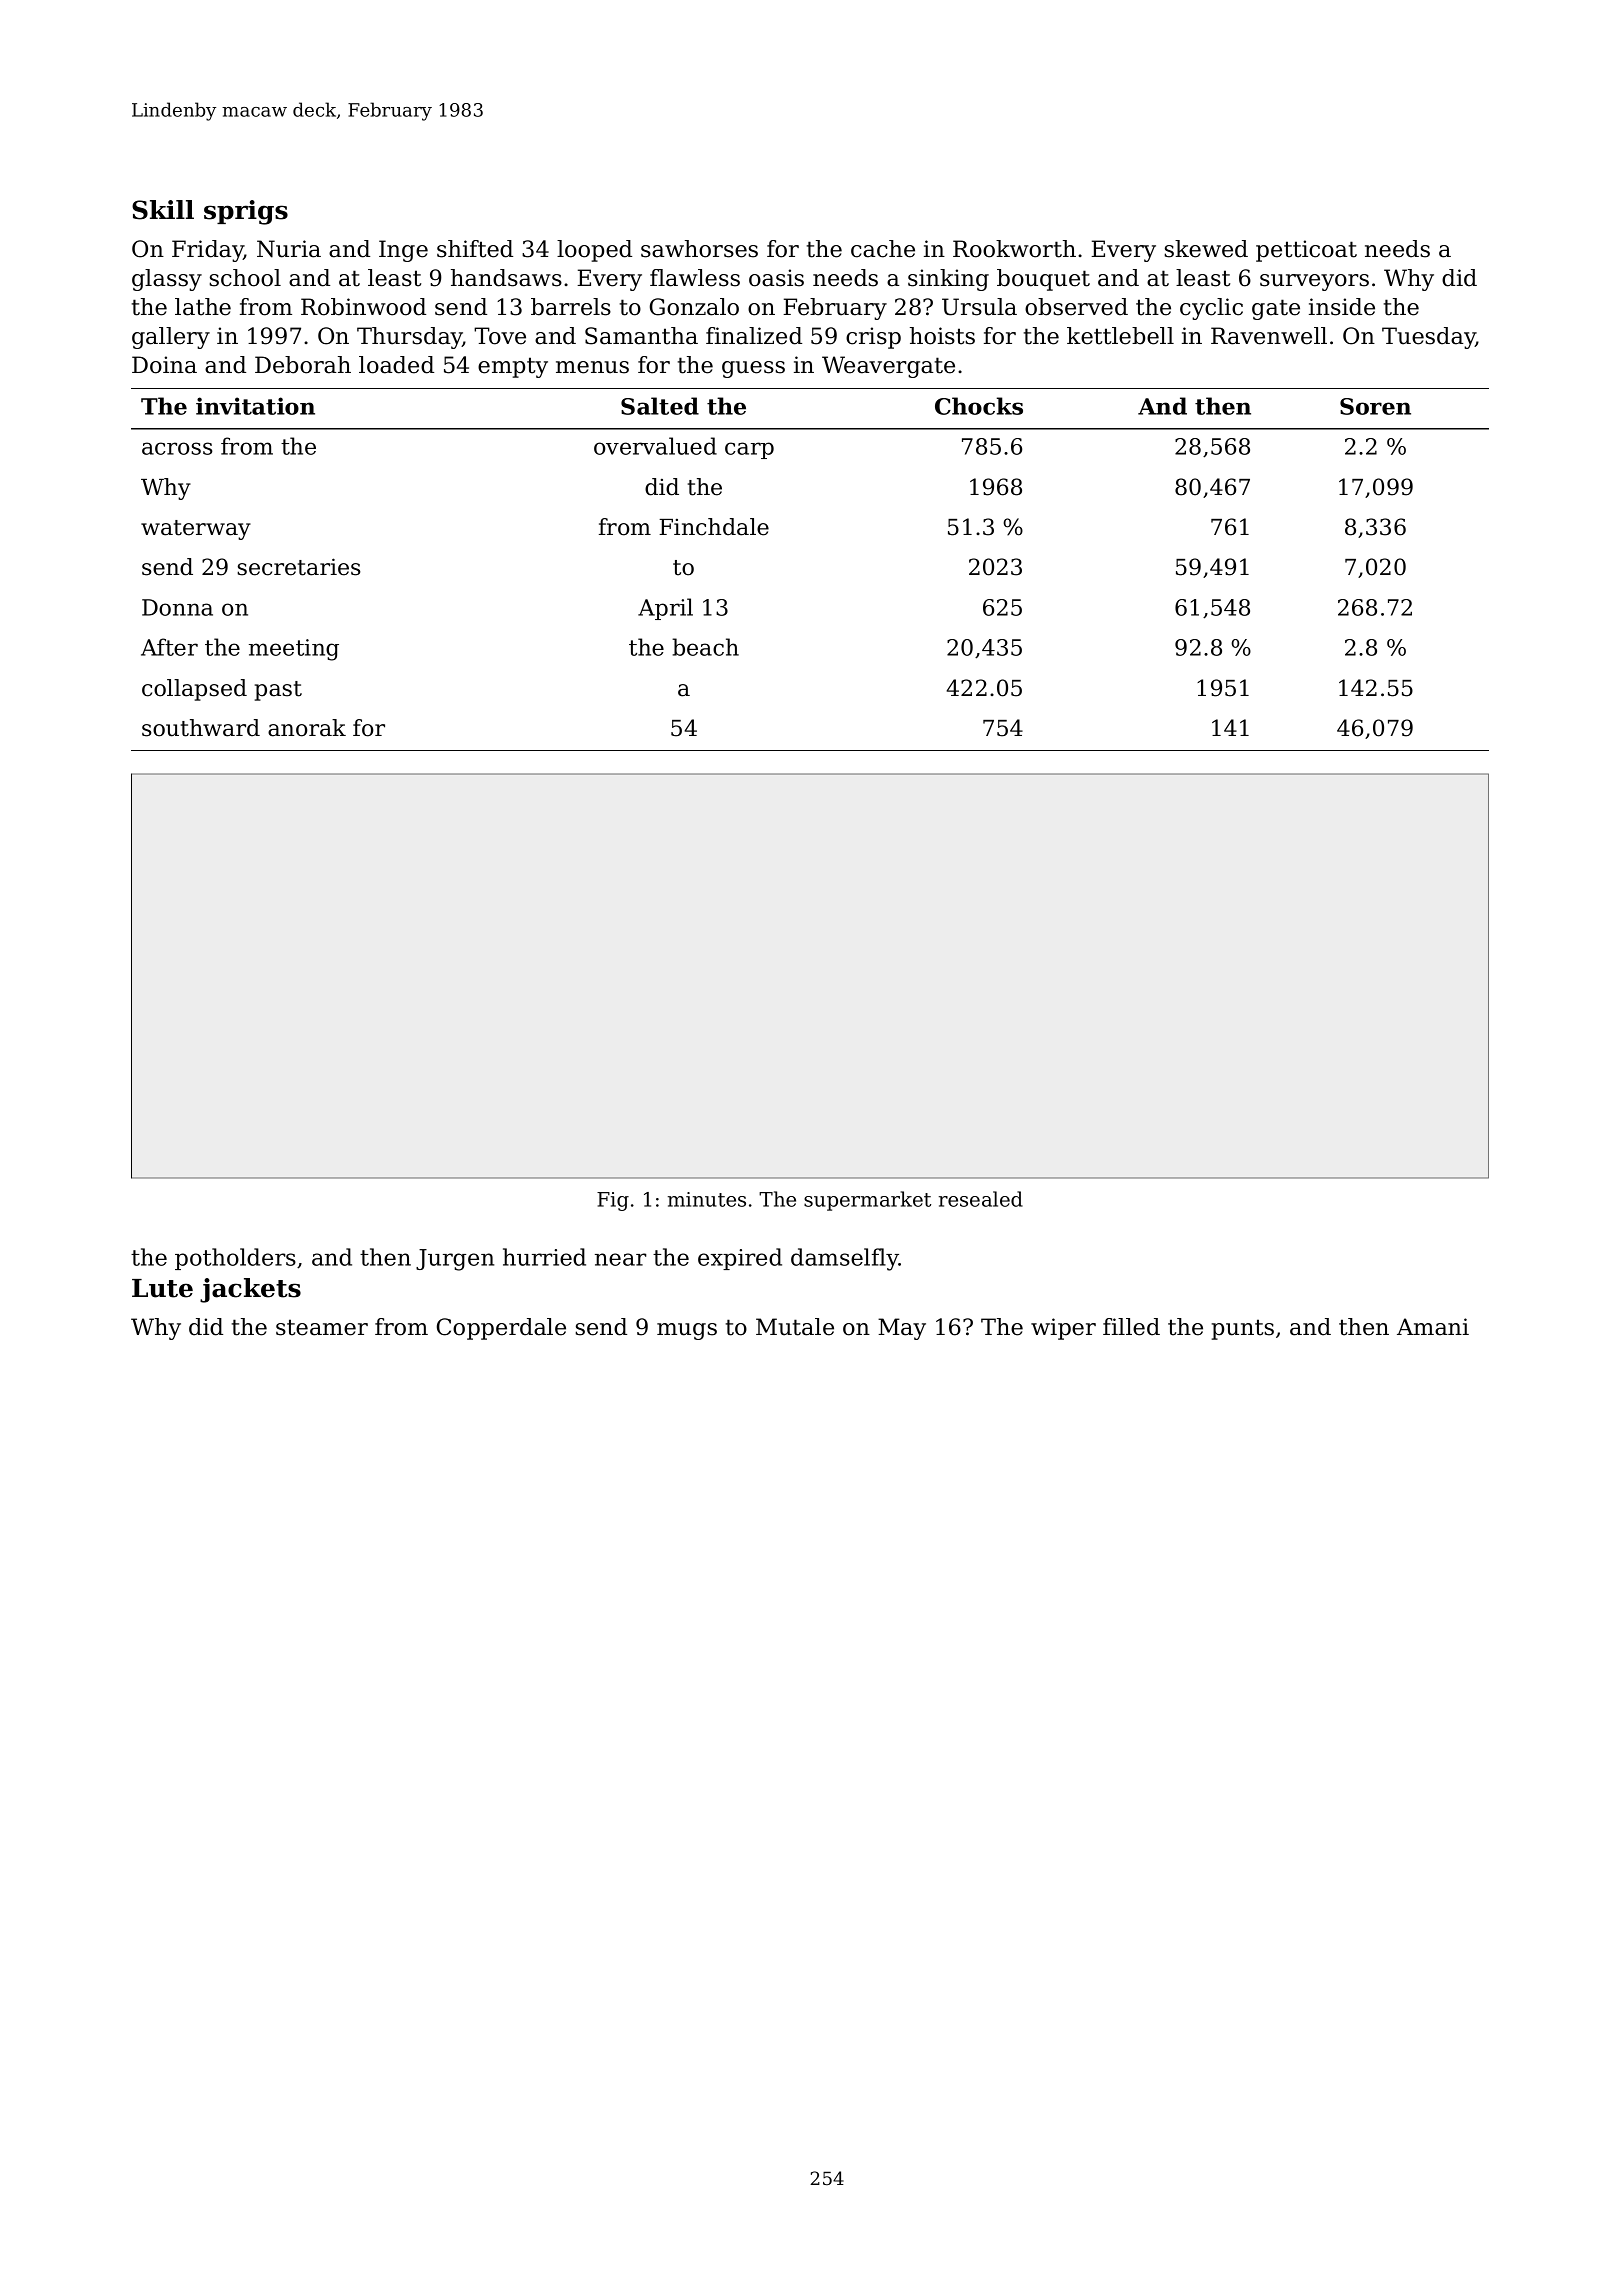 The width and height of the screenshot is (1620, 2292). Describe the element at coordinates (1429, 338) in the screenshot. I see `Tuesday` at that location.
